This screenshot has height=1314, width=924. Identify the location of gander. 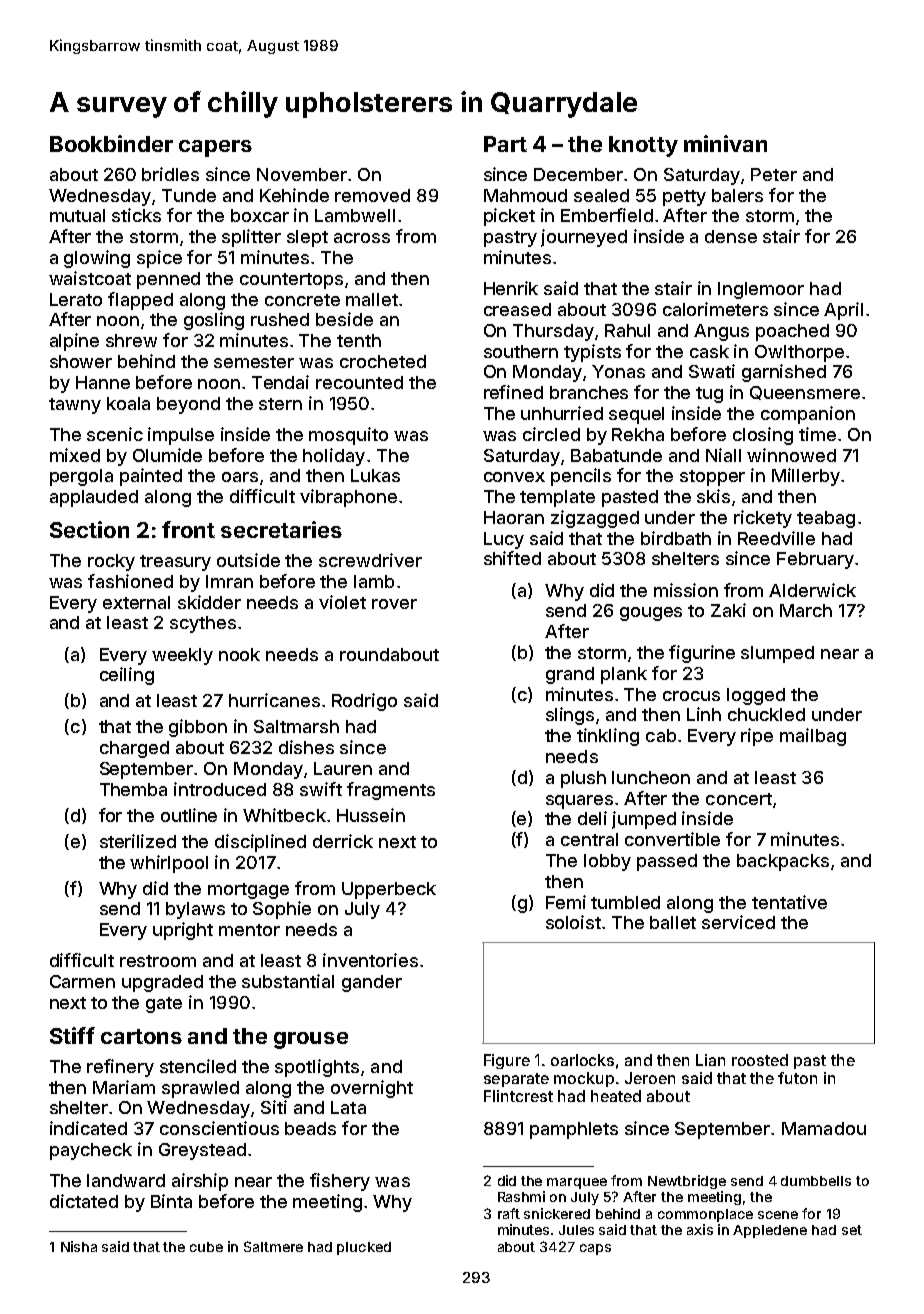
(372, 983).
